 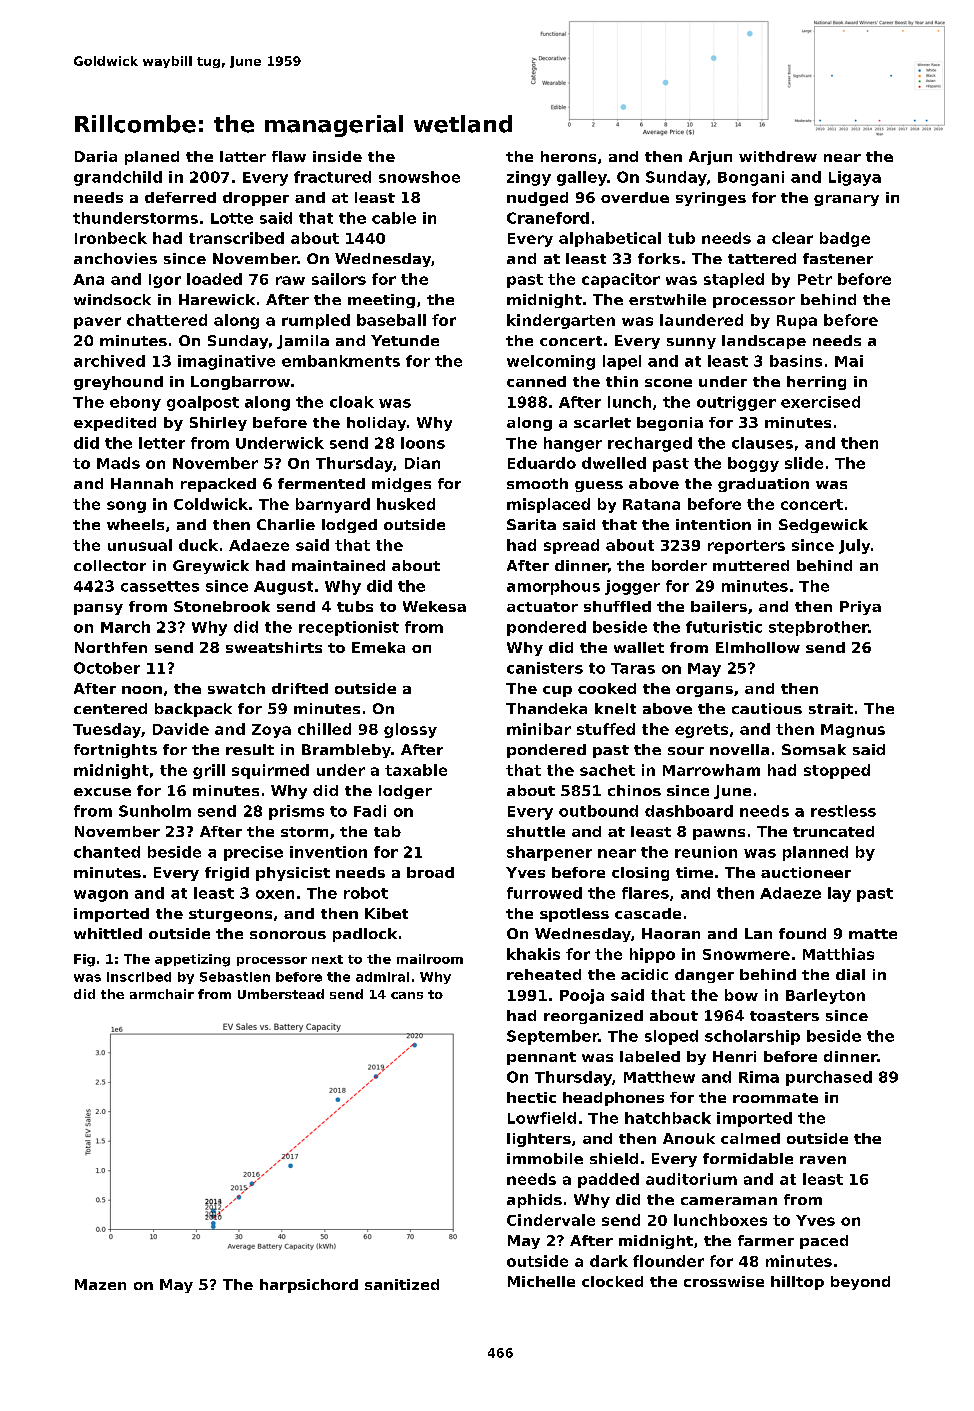 What do you see at coordinates (253, 853) in the image?
I see `precise` at bounding box center [253, 853].
